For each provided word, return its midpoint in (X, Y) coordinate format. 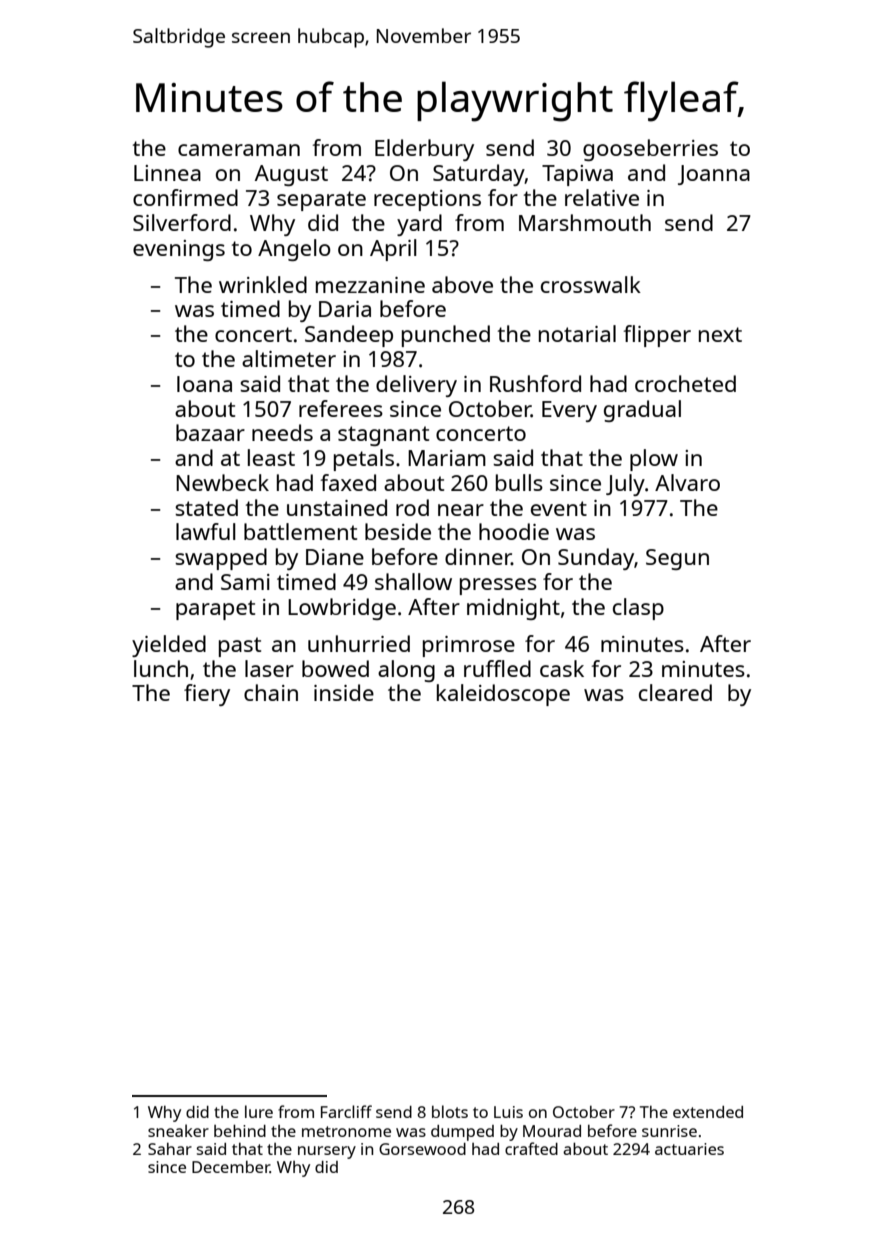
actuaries (689, 1149)
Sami (245, 582)
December (231, 1167)
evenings (179, 250)
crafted (531, 1148)
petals (364, 460)
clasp (638, 609)
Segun (677, 559)
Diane (335, 557)
